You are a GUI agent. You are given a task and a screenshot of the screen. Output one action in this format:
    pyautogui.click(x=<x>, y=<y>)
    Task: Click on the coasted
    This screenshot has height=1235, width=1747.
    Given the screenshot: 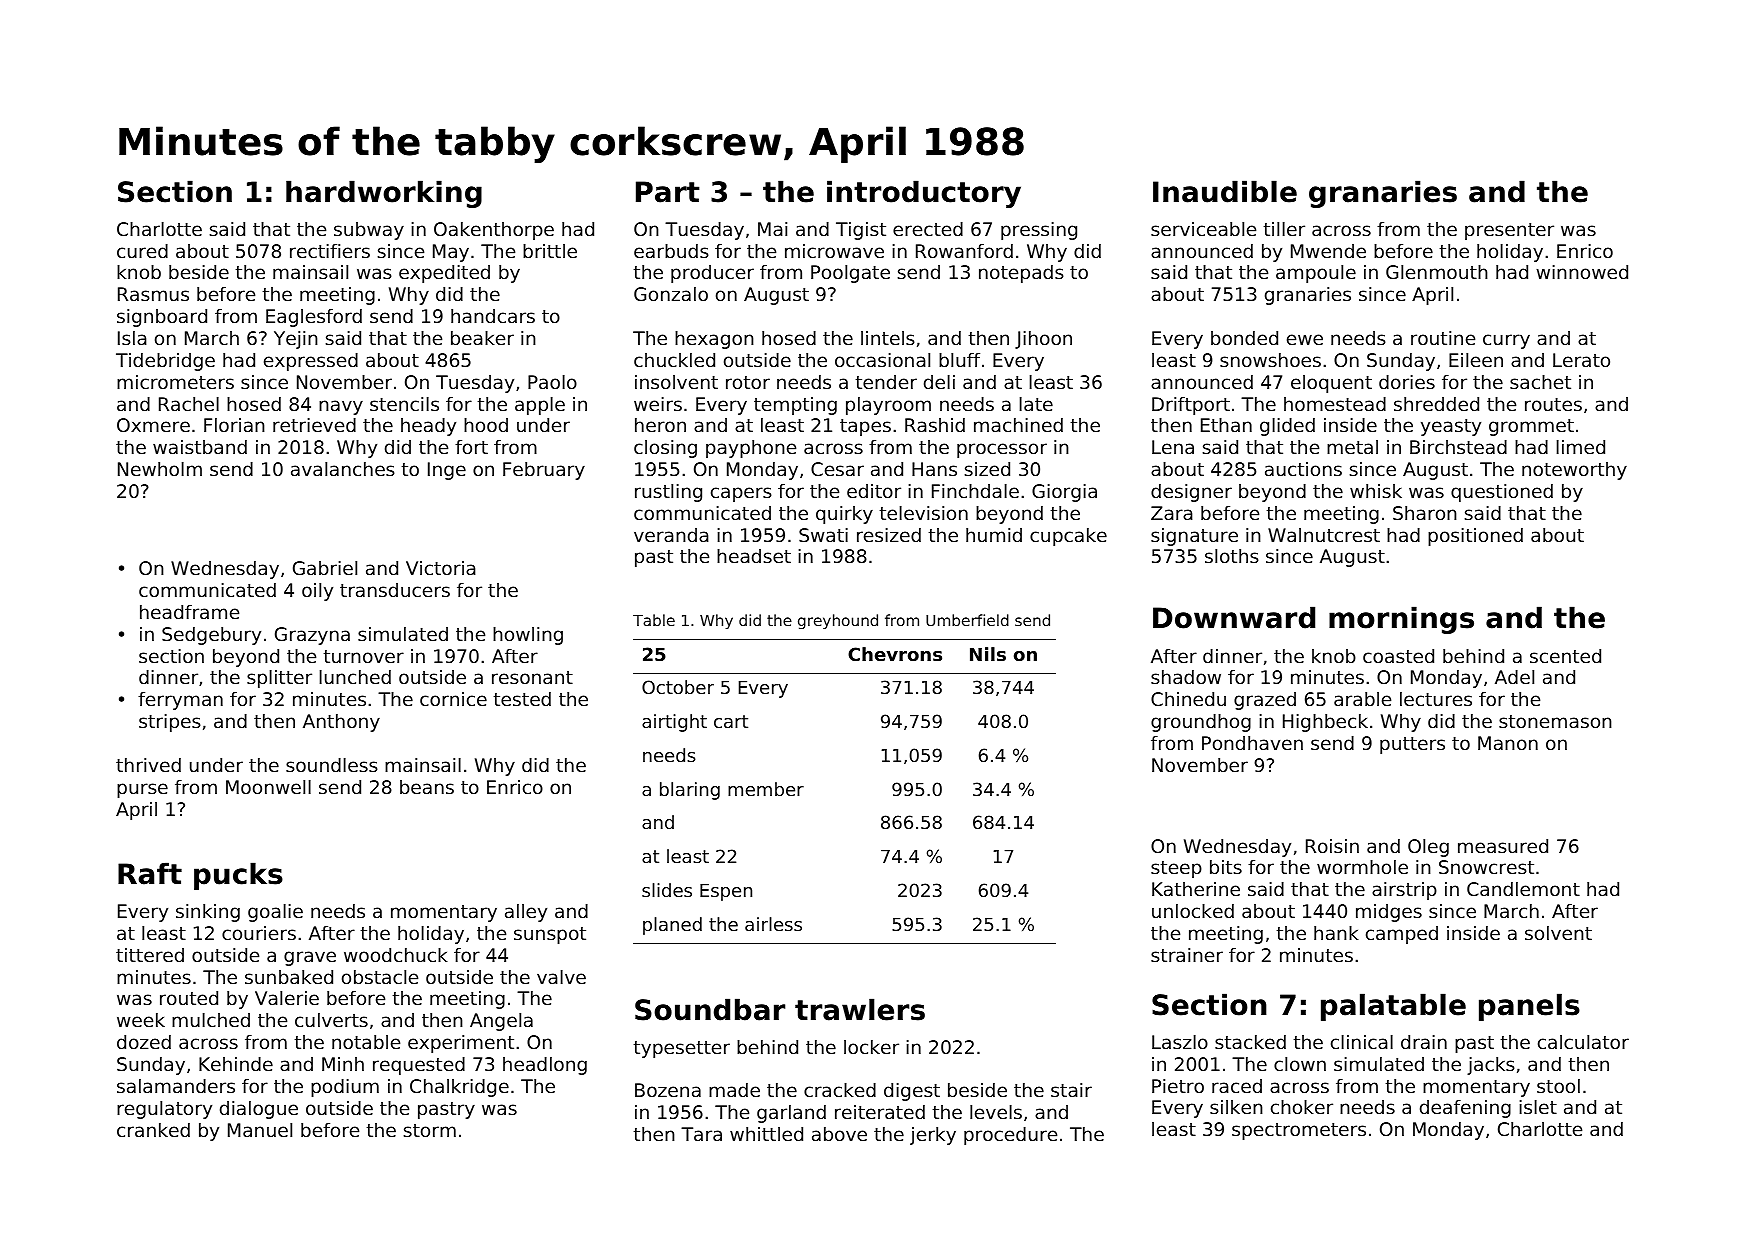 What is the action you would take?
    pyautogui.click(x=1398, y=656)
